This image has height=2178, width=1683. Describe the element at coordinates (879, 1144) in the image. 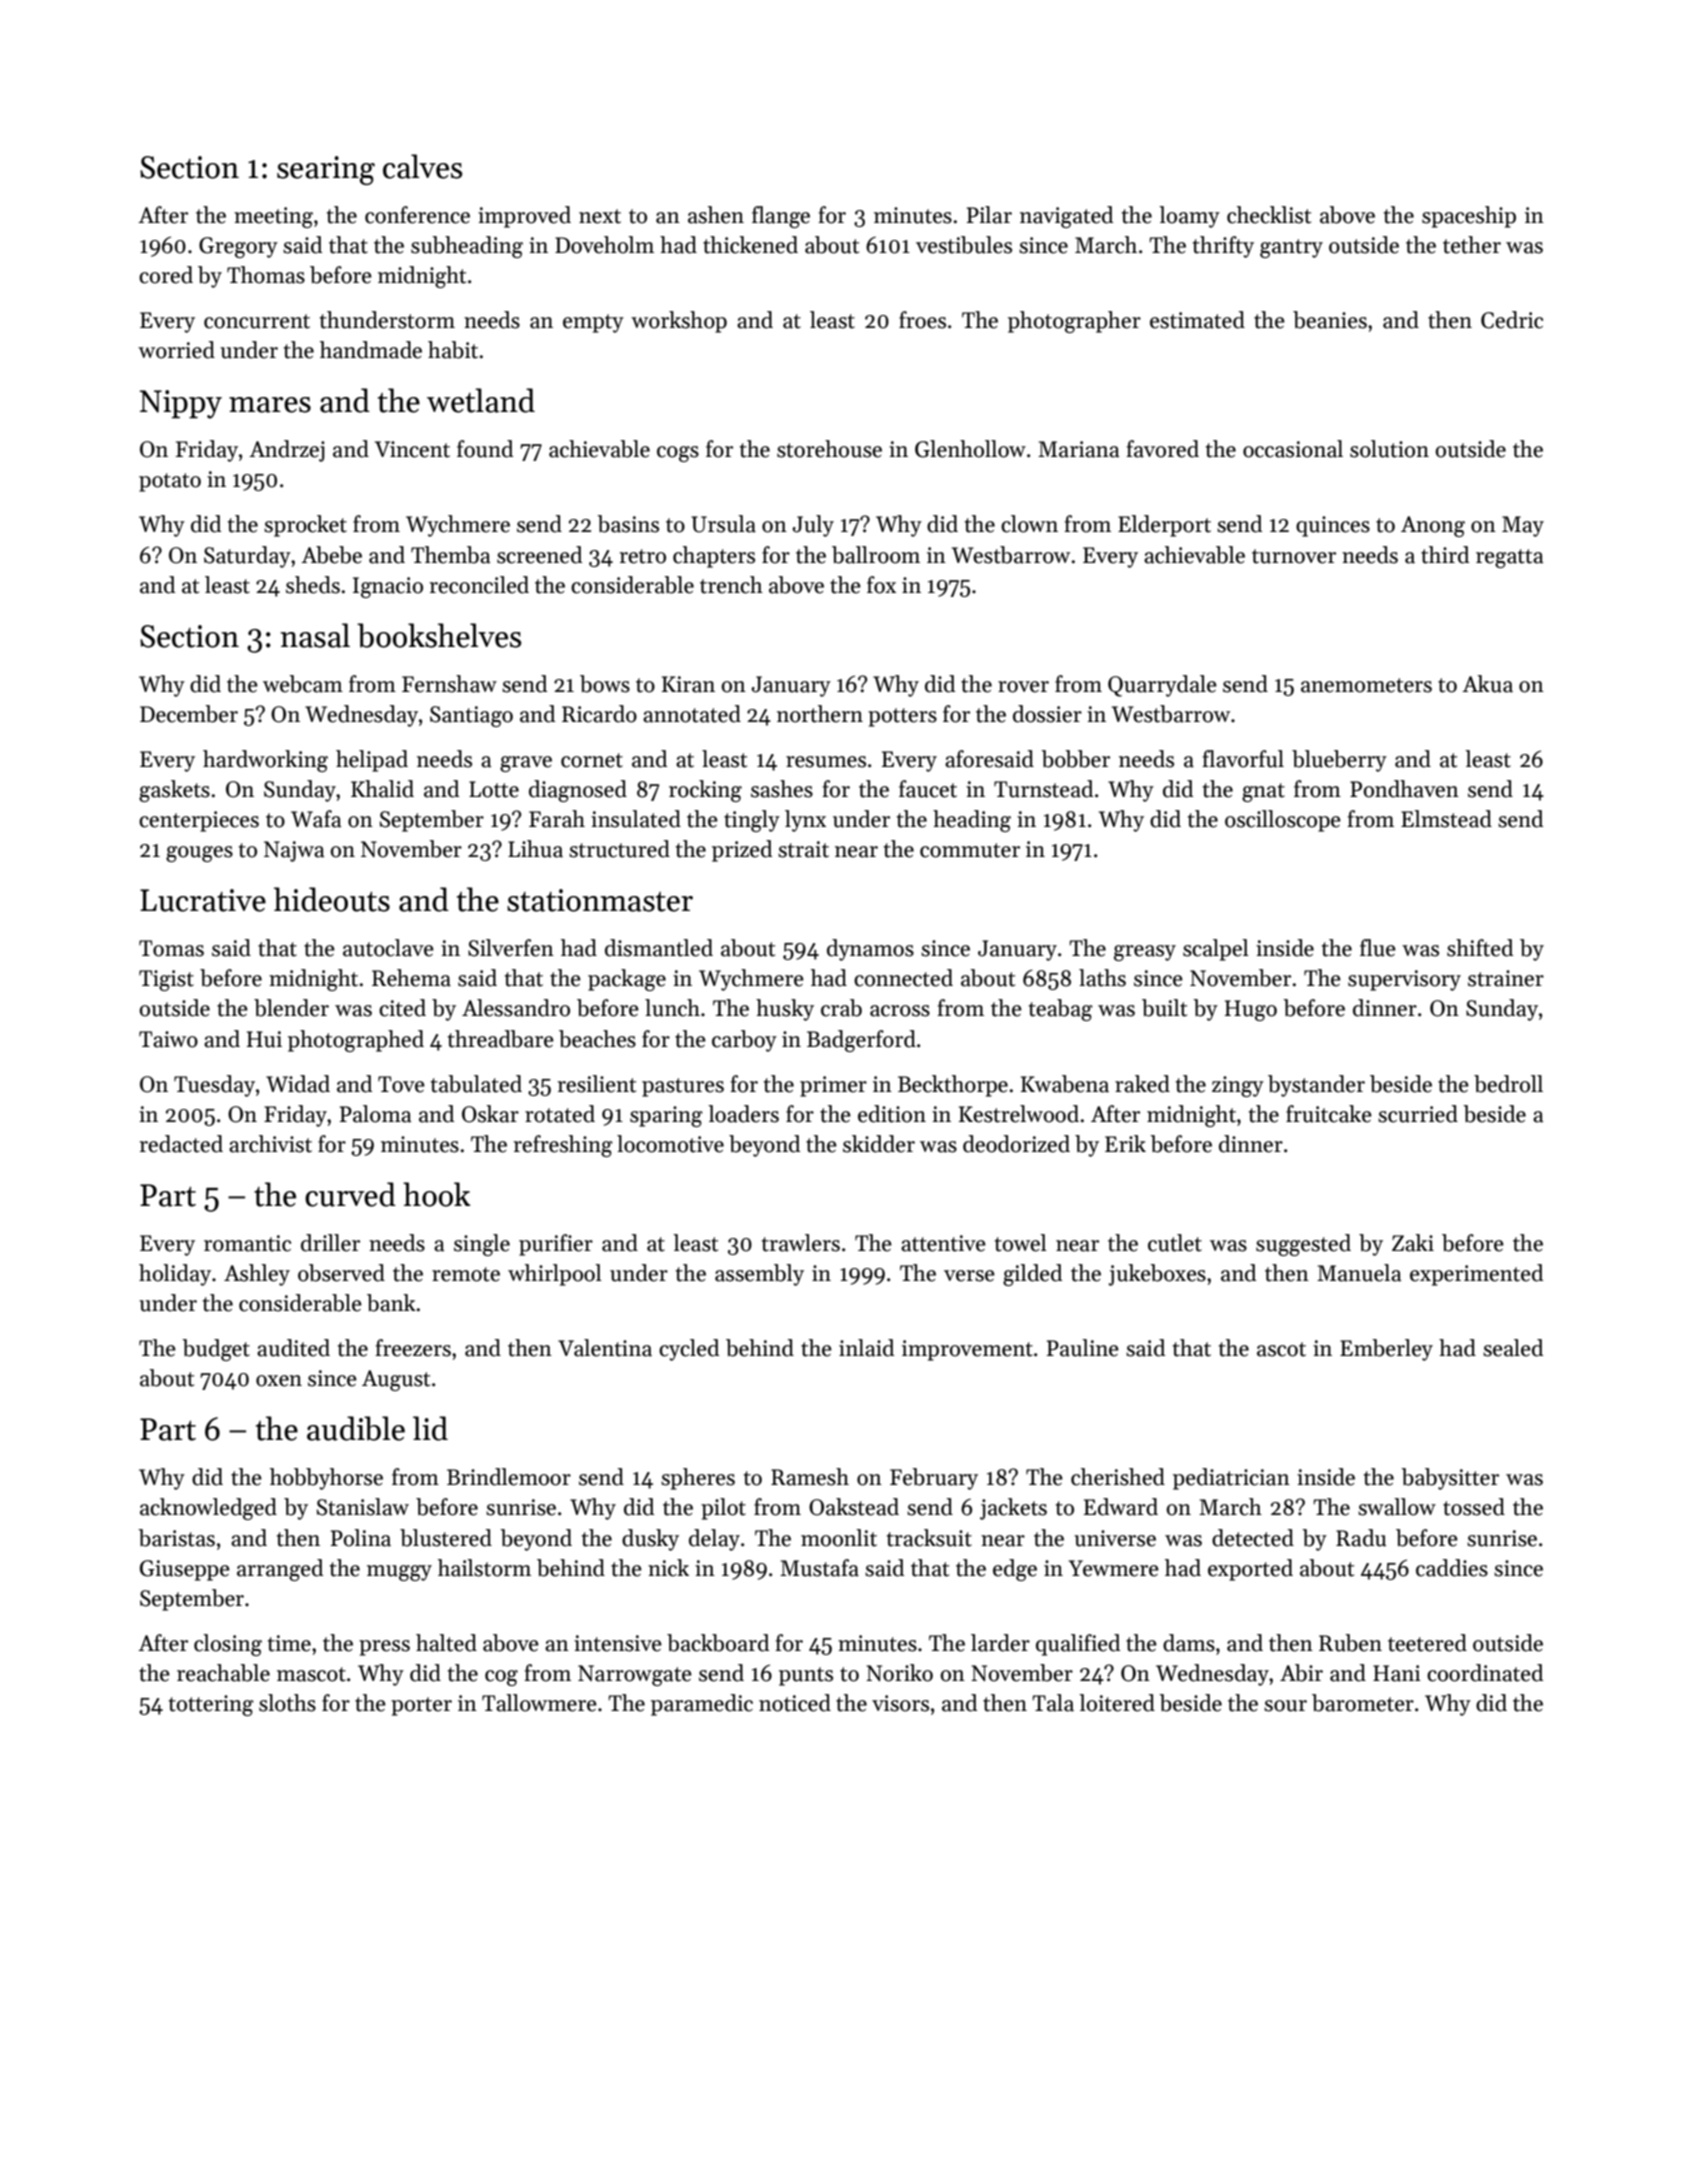

I see `skidder` at that location.
